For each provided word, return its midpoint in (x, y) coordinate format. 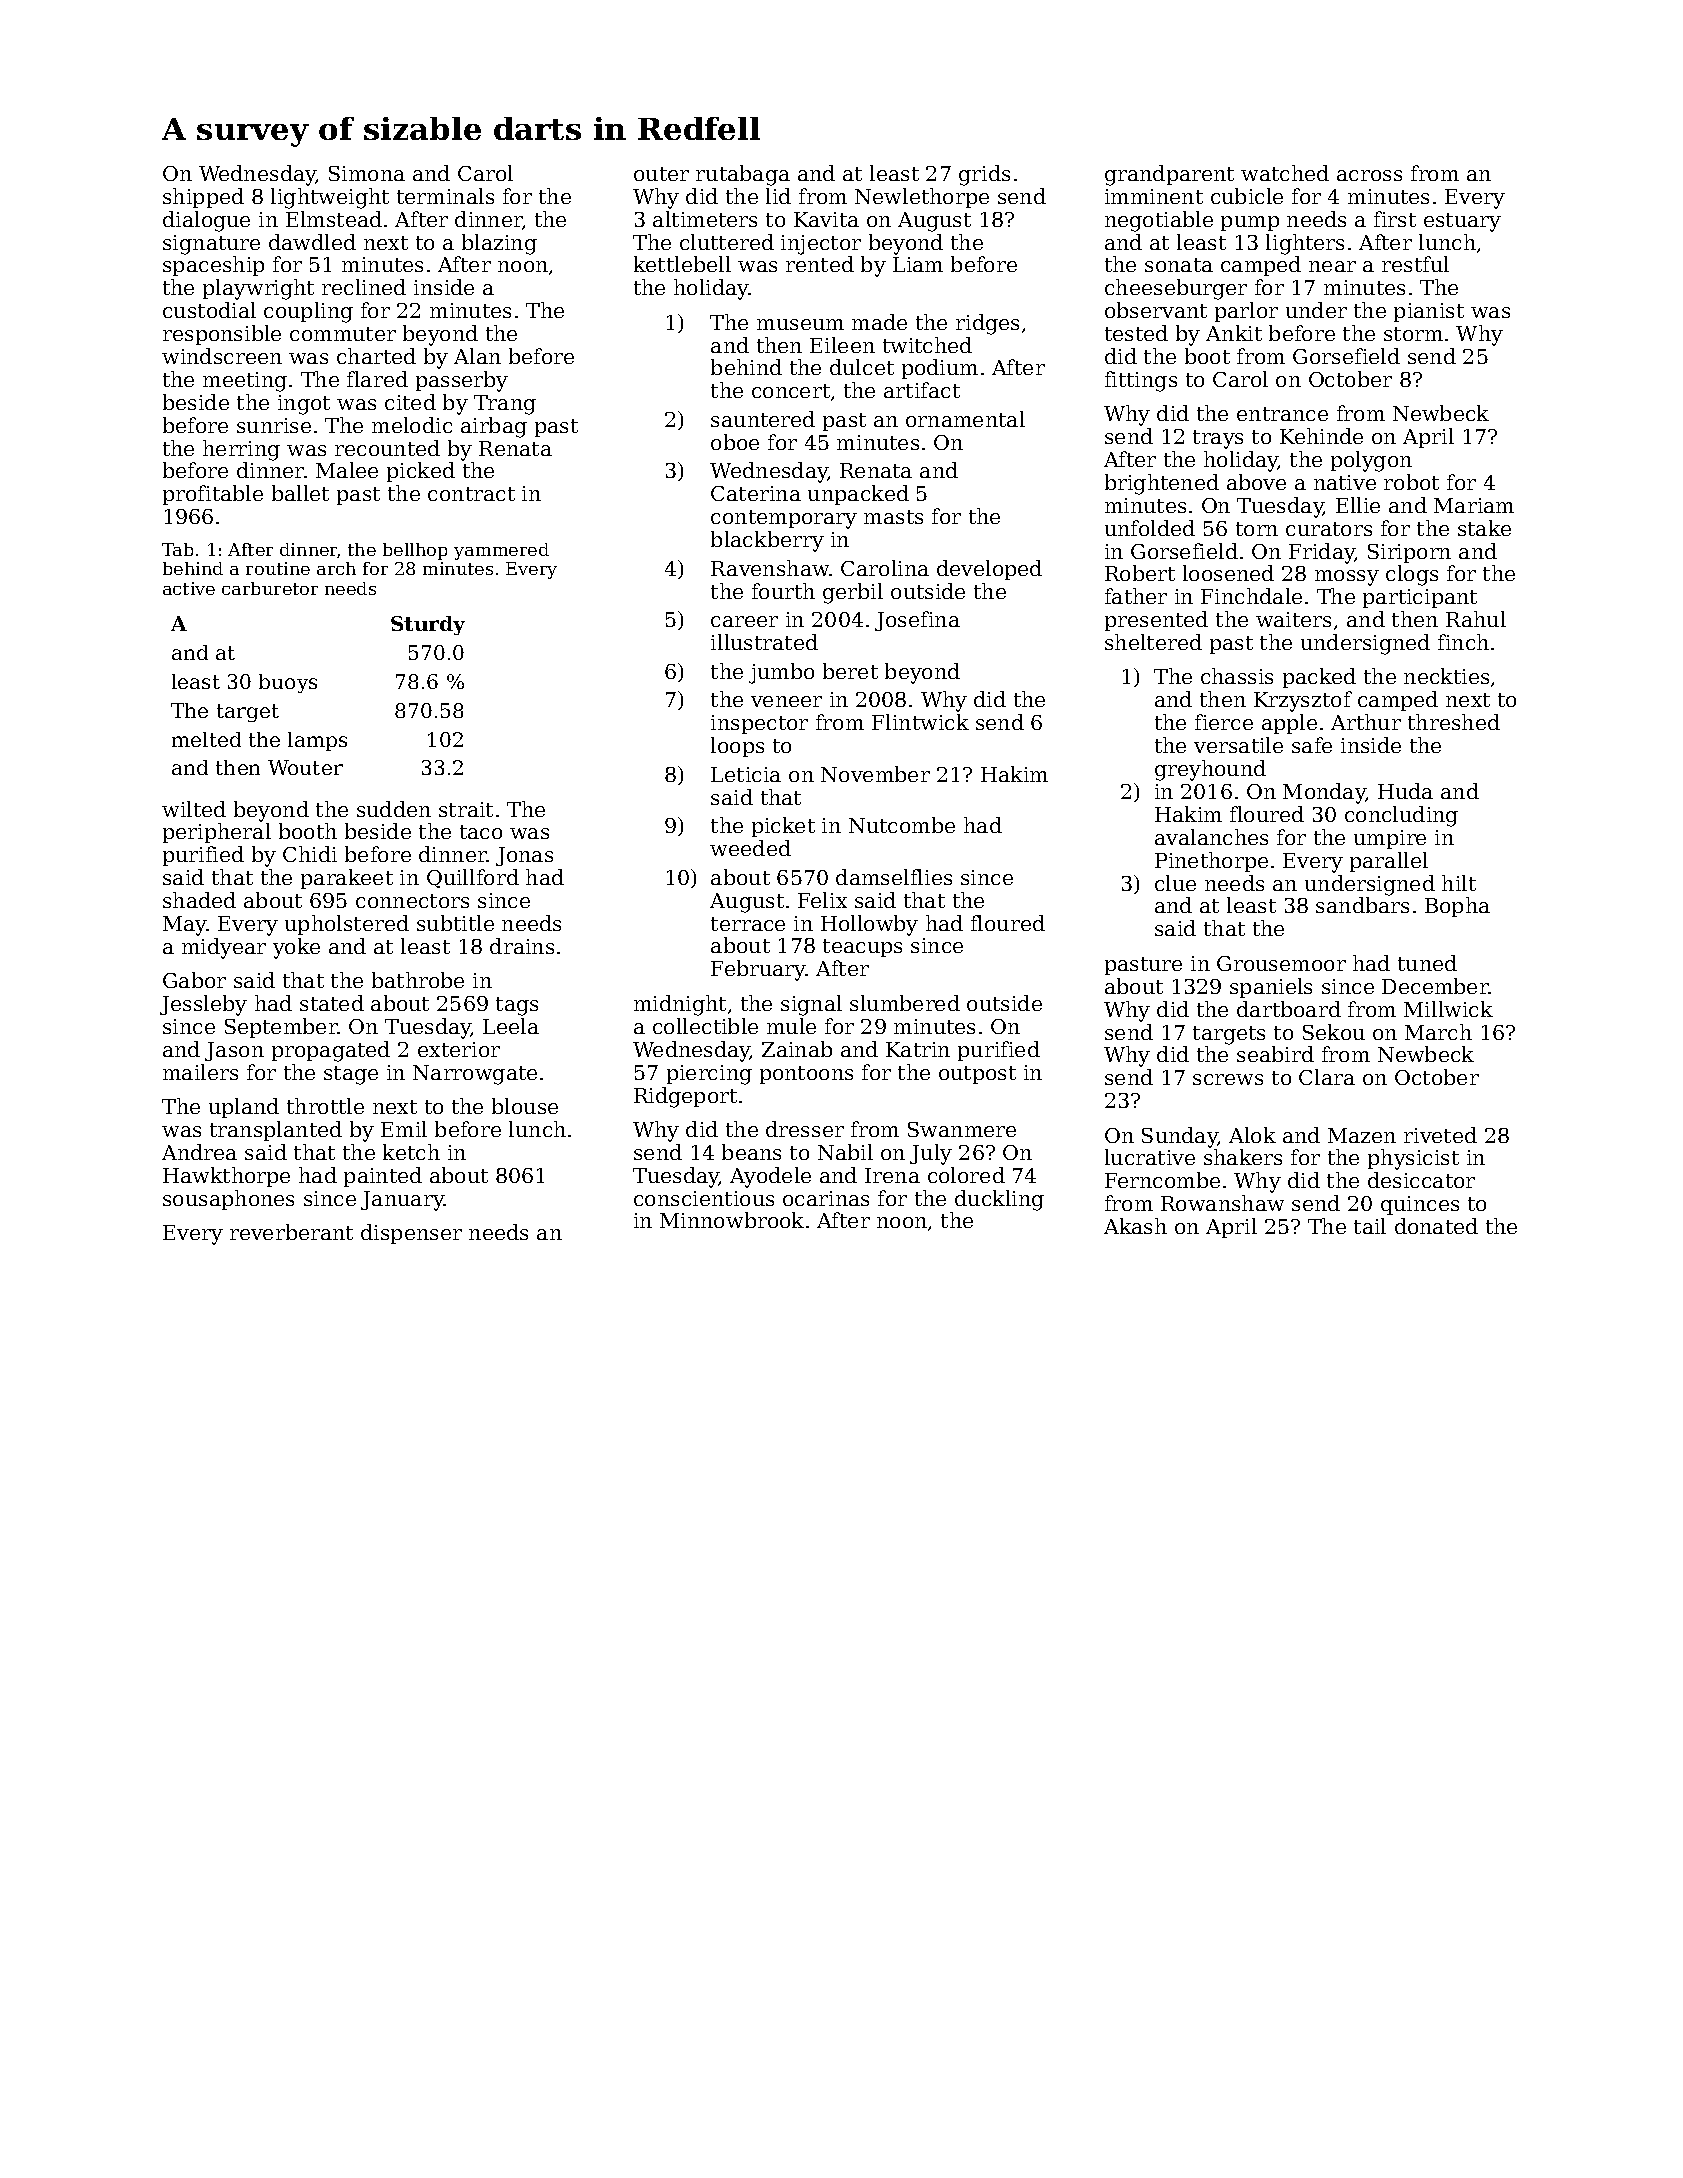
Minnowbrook (732, 1220)
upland (244, 1108)
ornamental (965, 419)
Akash (1135, 1226)
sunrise (274, 425)
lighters (1305, 244)
